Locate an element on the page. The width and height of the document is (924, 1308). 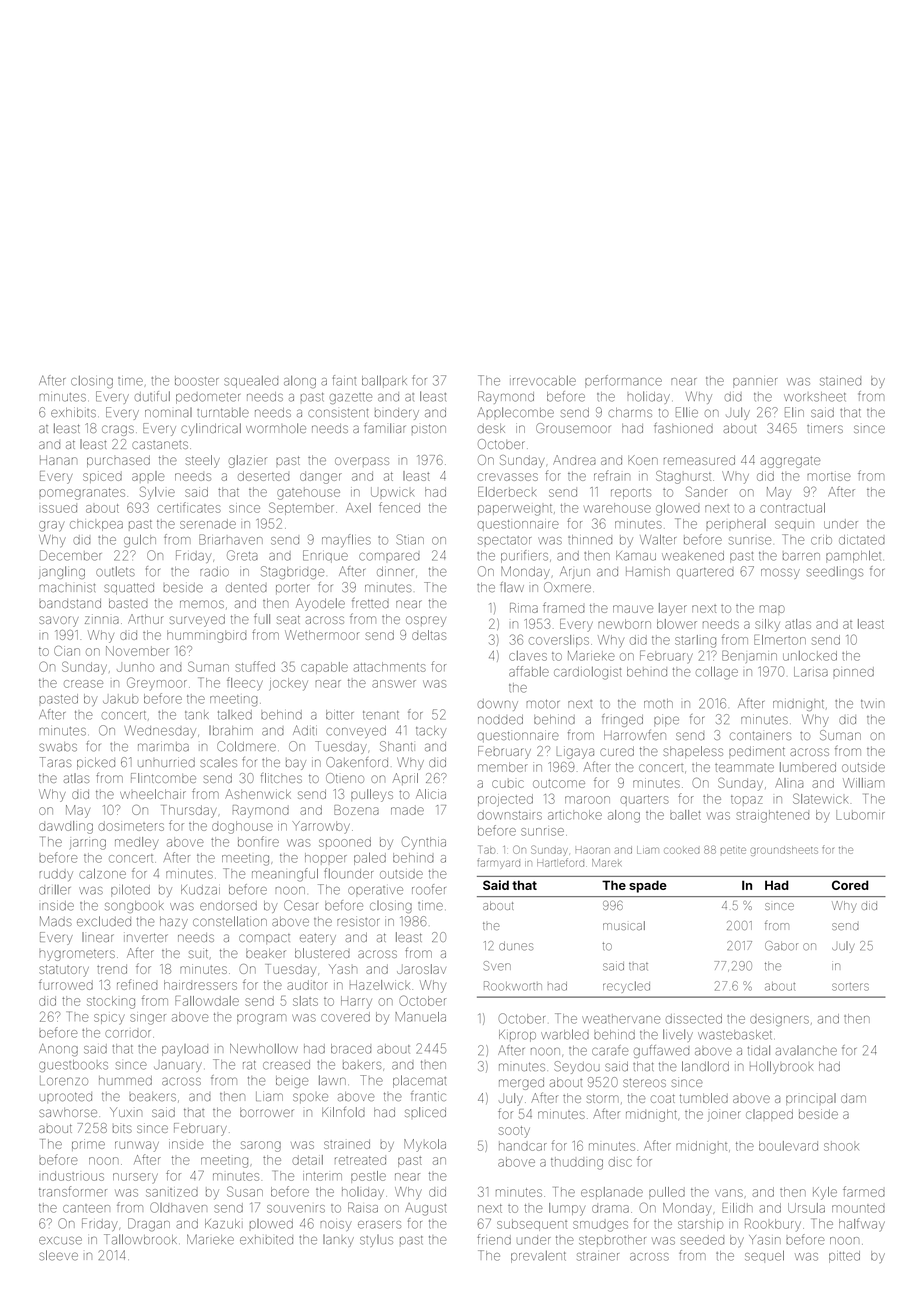
performance is located at coordinates (623, 381).
